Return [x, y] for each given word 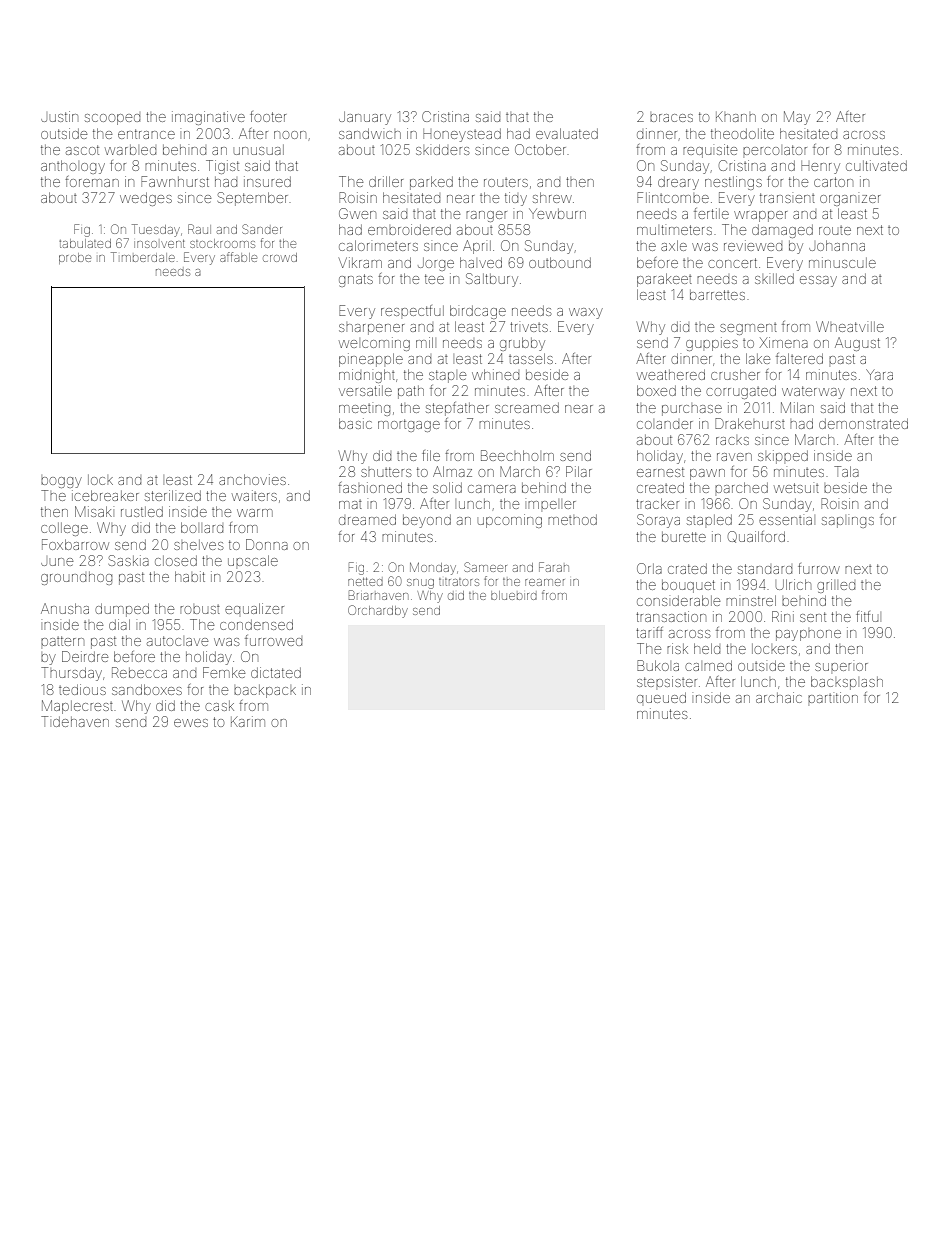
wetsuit [796, 488]
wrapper [760, 216]
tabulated [85, 243]
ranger [486, 216]
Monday [433, 569]
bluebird [514, 595]
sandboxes [147, 689]
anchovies [252, 479]
